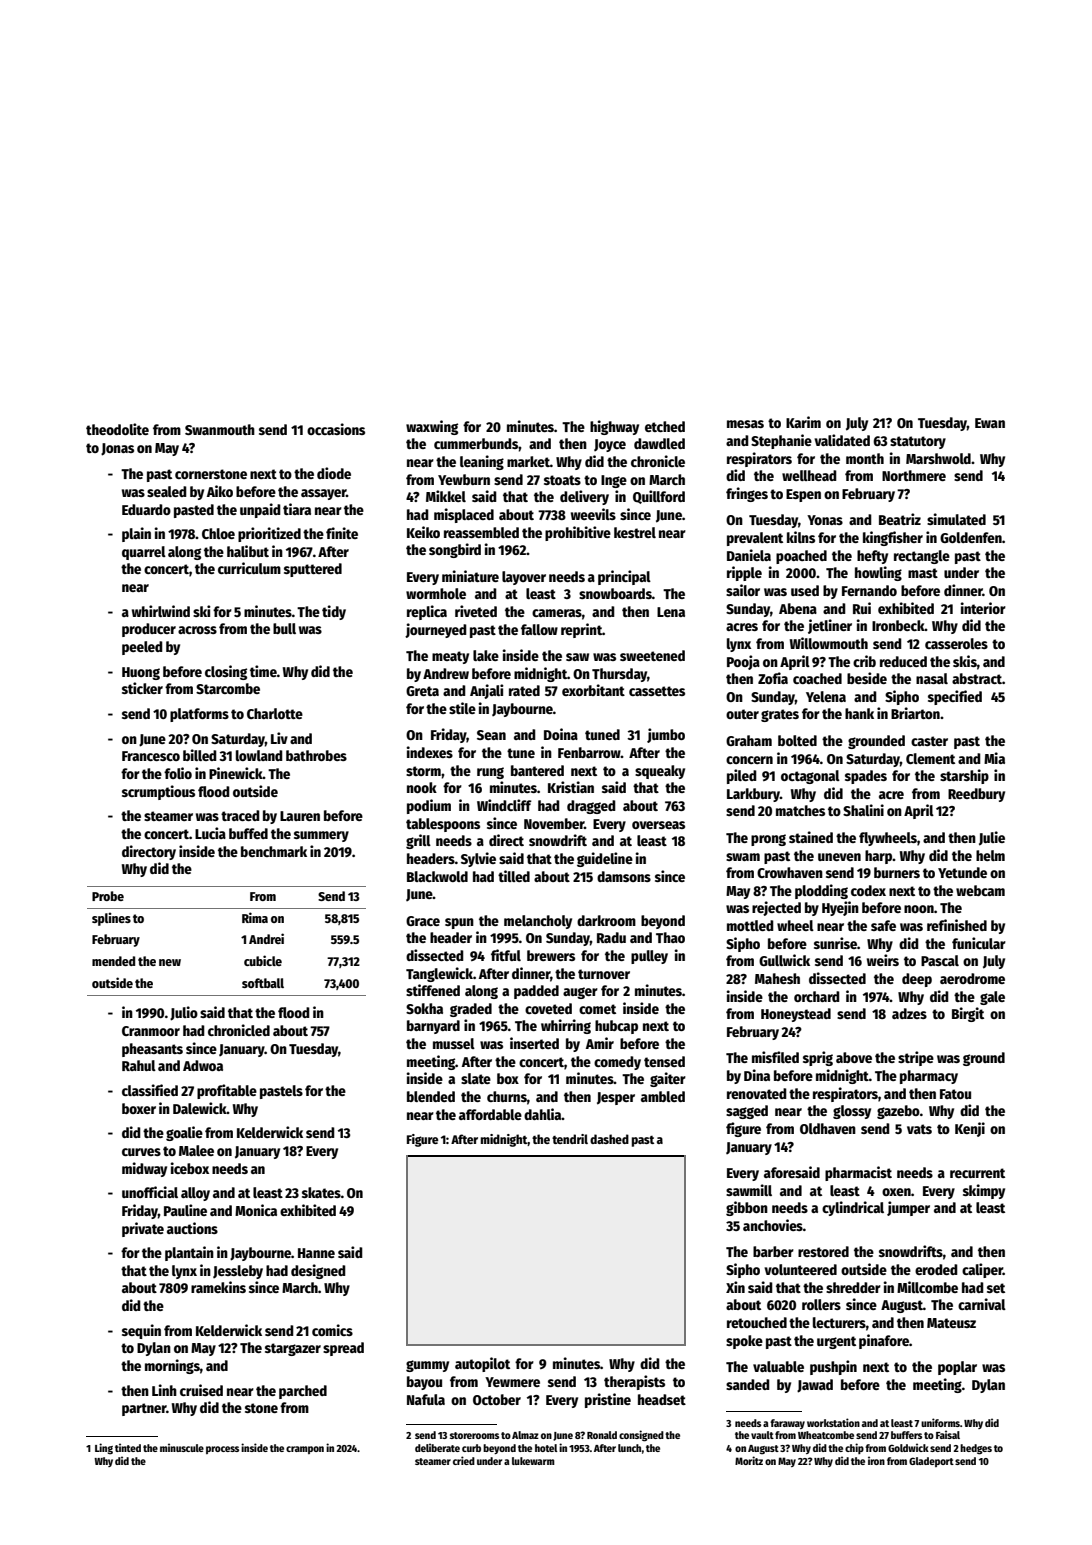 Image resolution: width=1092 pixels, height=1545 pixels. Describe the element at coordinates (144, 553) in the screenshot. I see `quarrel` at that location.
